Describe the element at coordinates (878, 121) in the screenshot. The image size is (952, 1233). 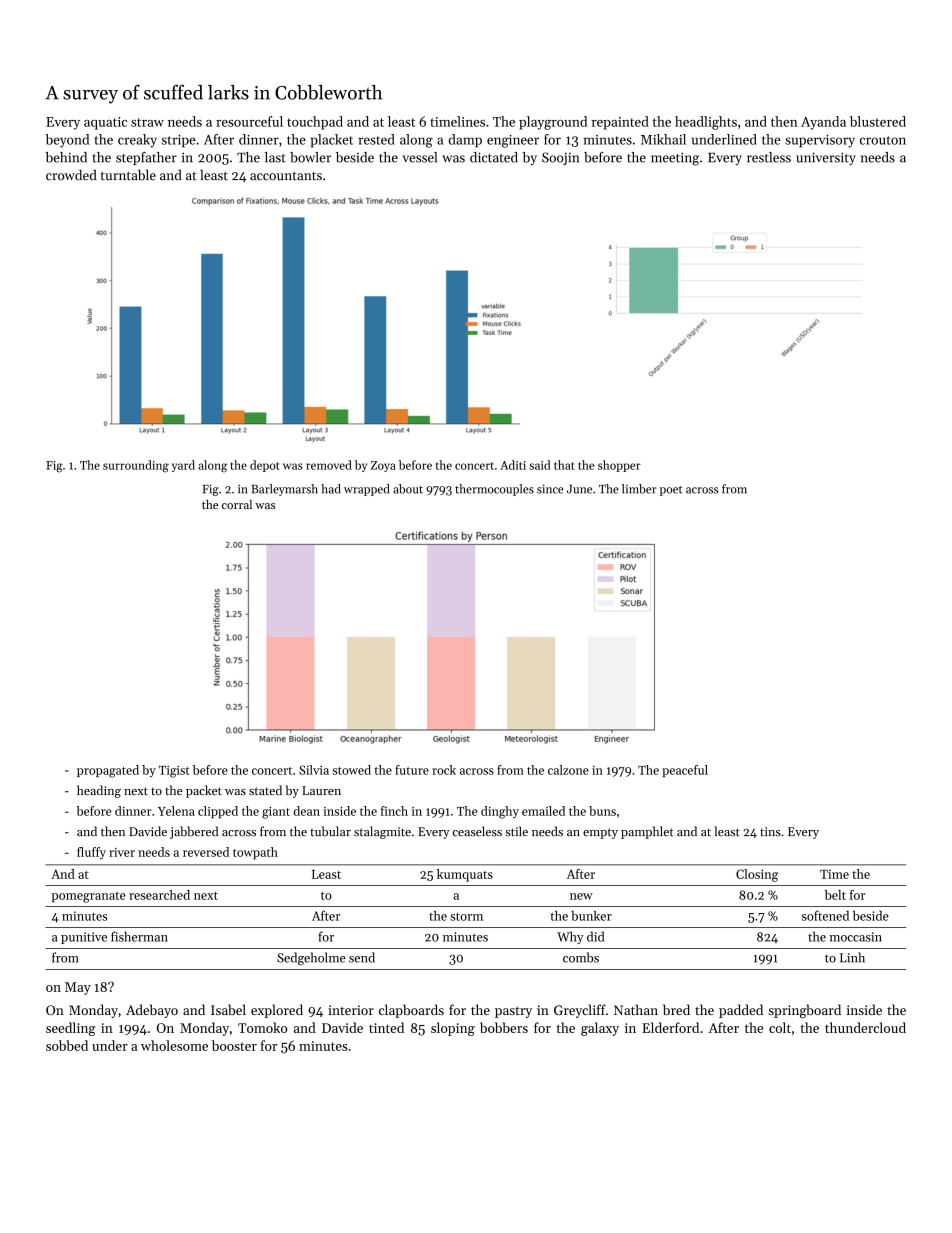
I see `blustered` at that location.
